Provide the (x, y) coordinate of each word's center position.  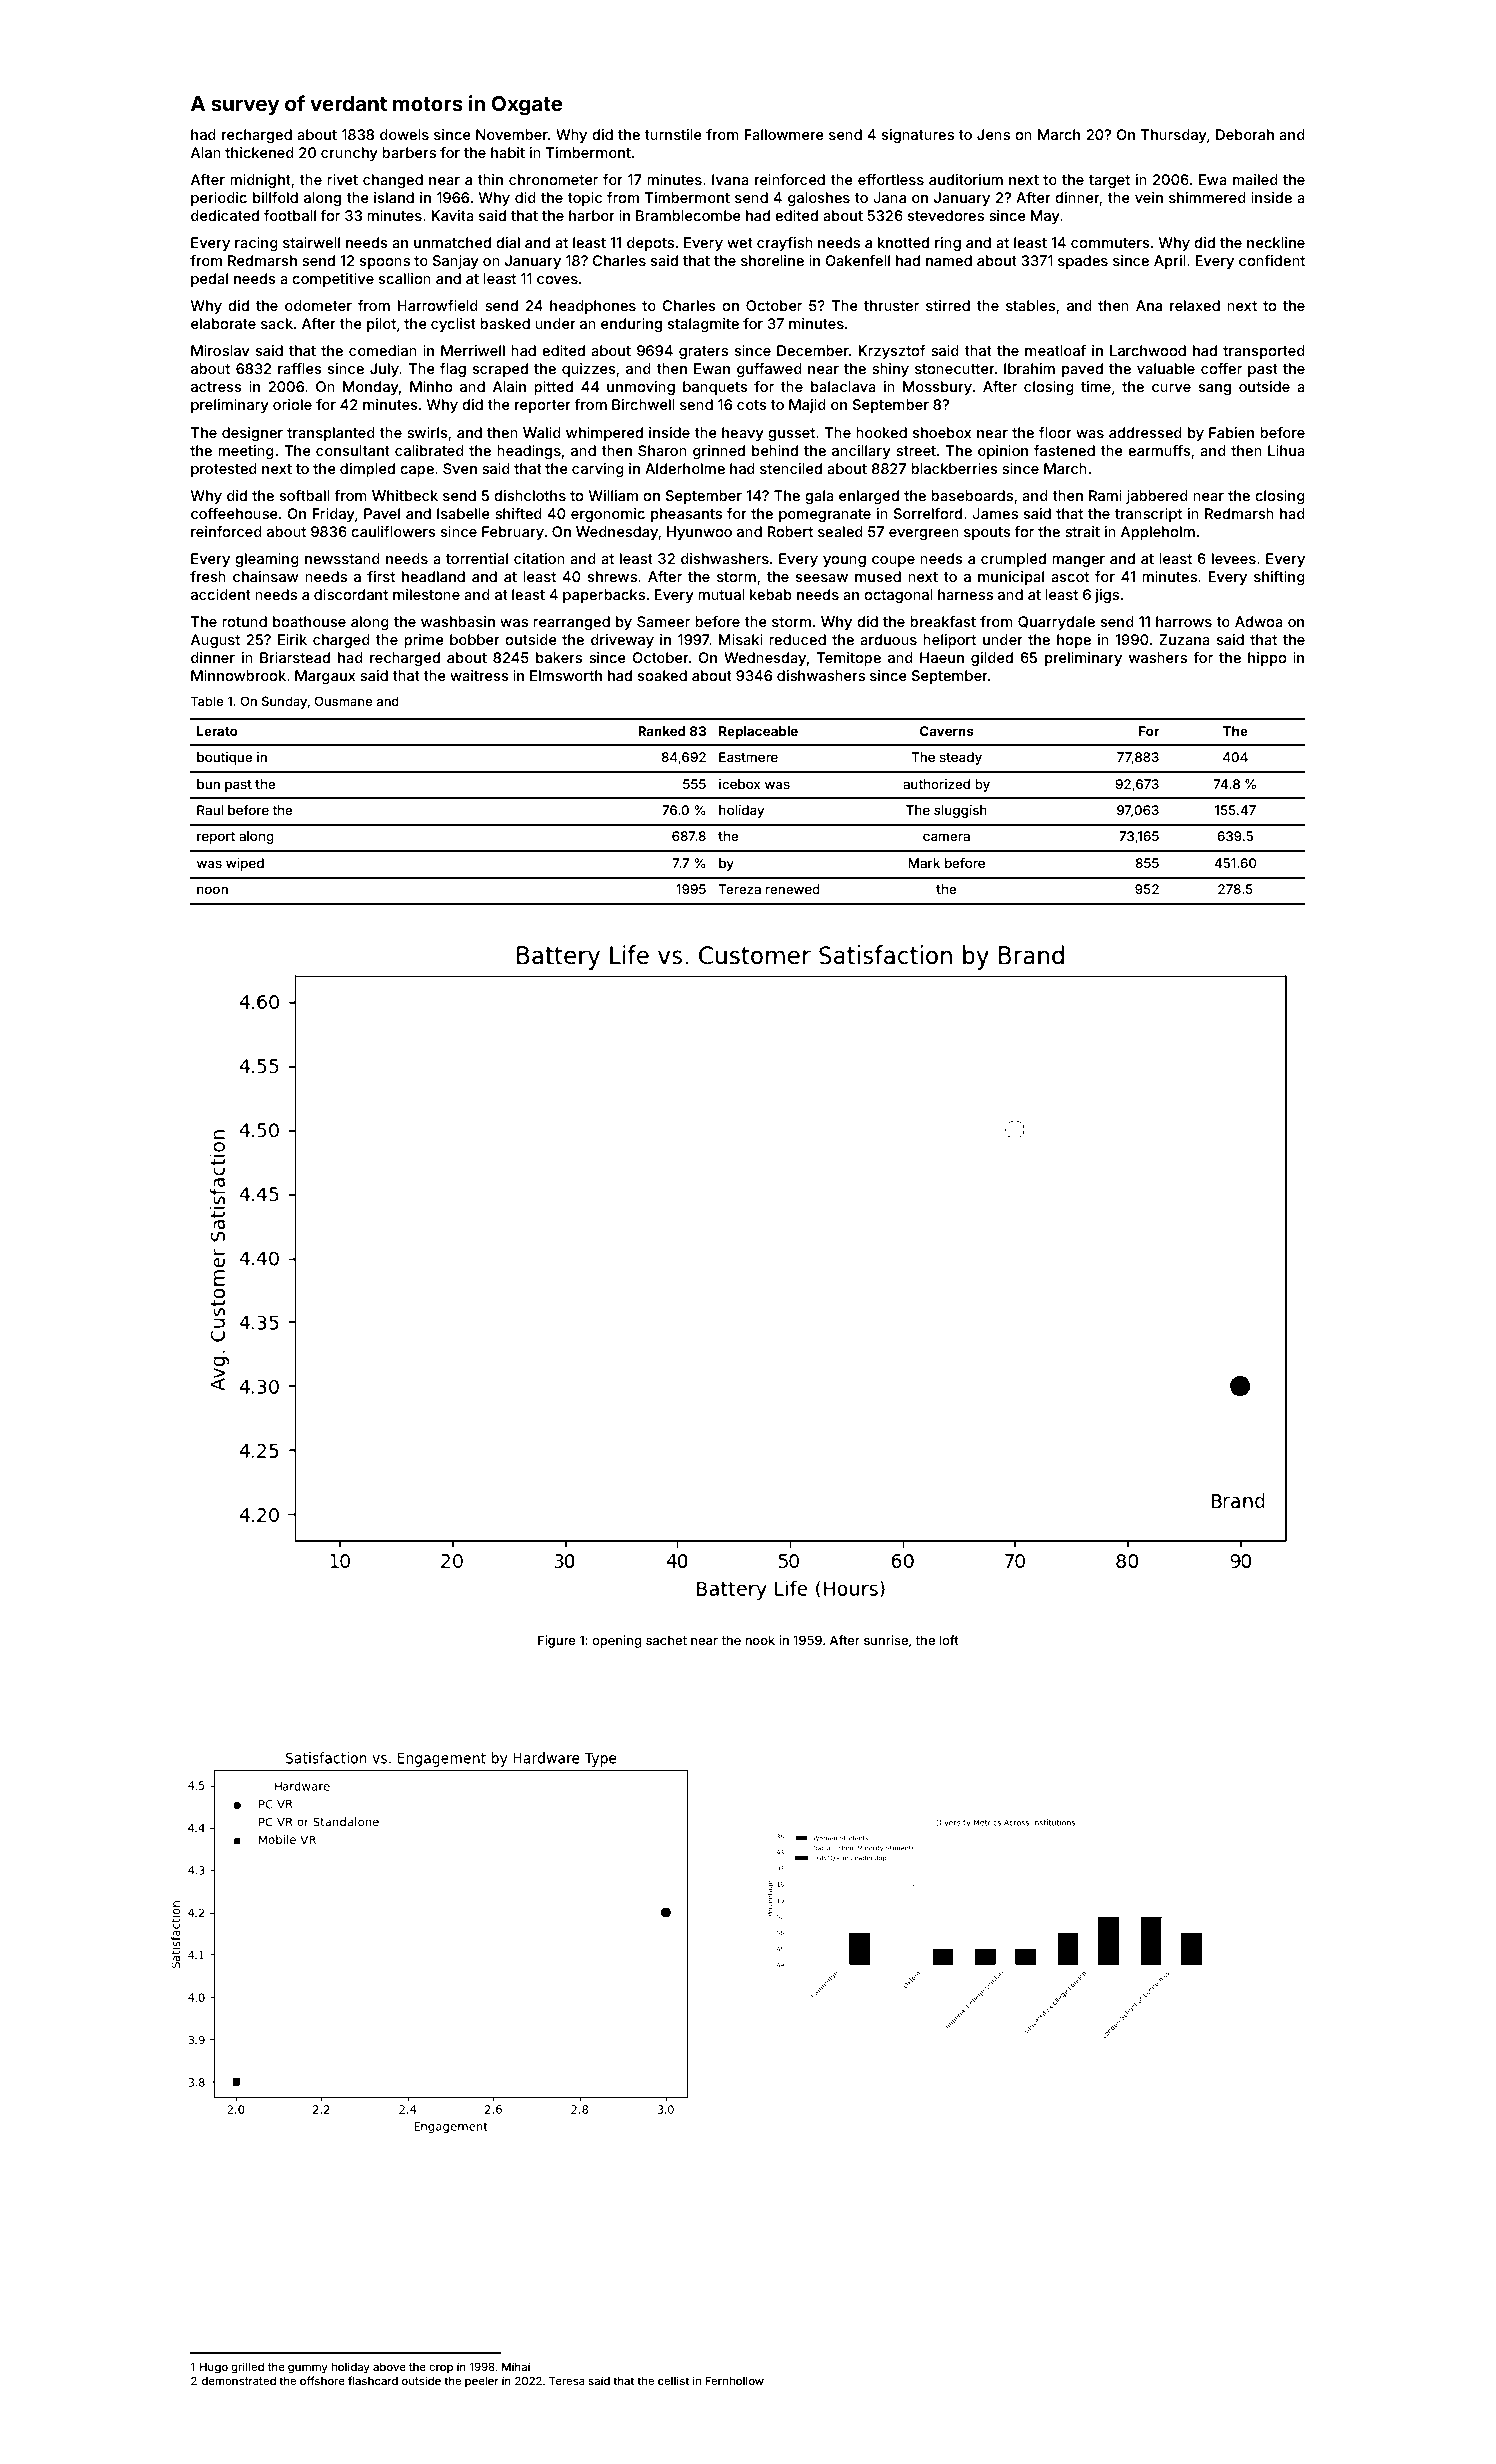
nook (760, 1640)
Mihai (516, 2366)
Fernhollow (734, 2380)
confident (1272, 260)
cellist (673, 2380)
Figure (557, 1641)
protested (224, 470)
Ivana (730, 179)
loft (949, 1640)
